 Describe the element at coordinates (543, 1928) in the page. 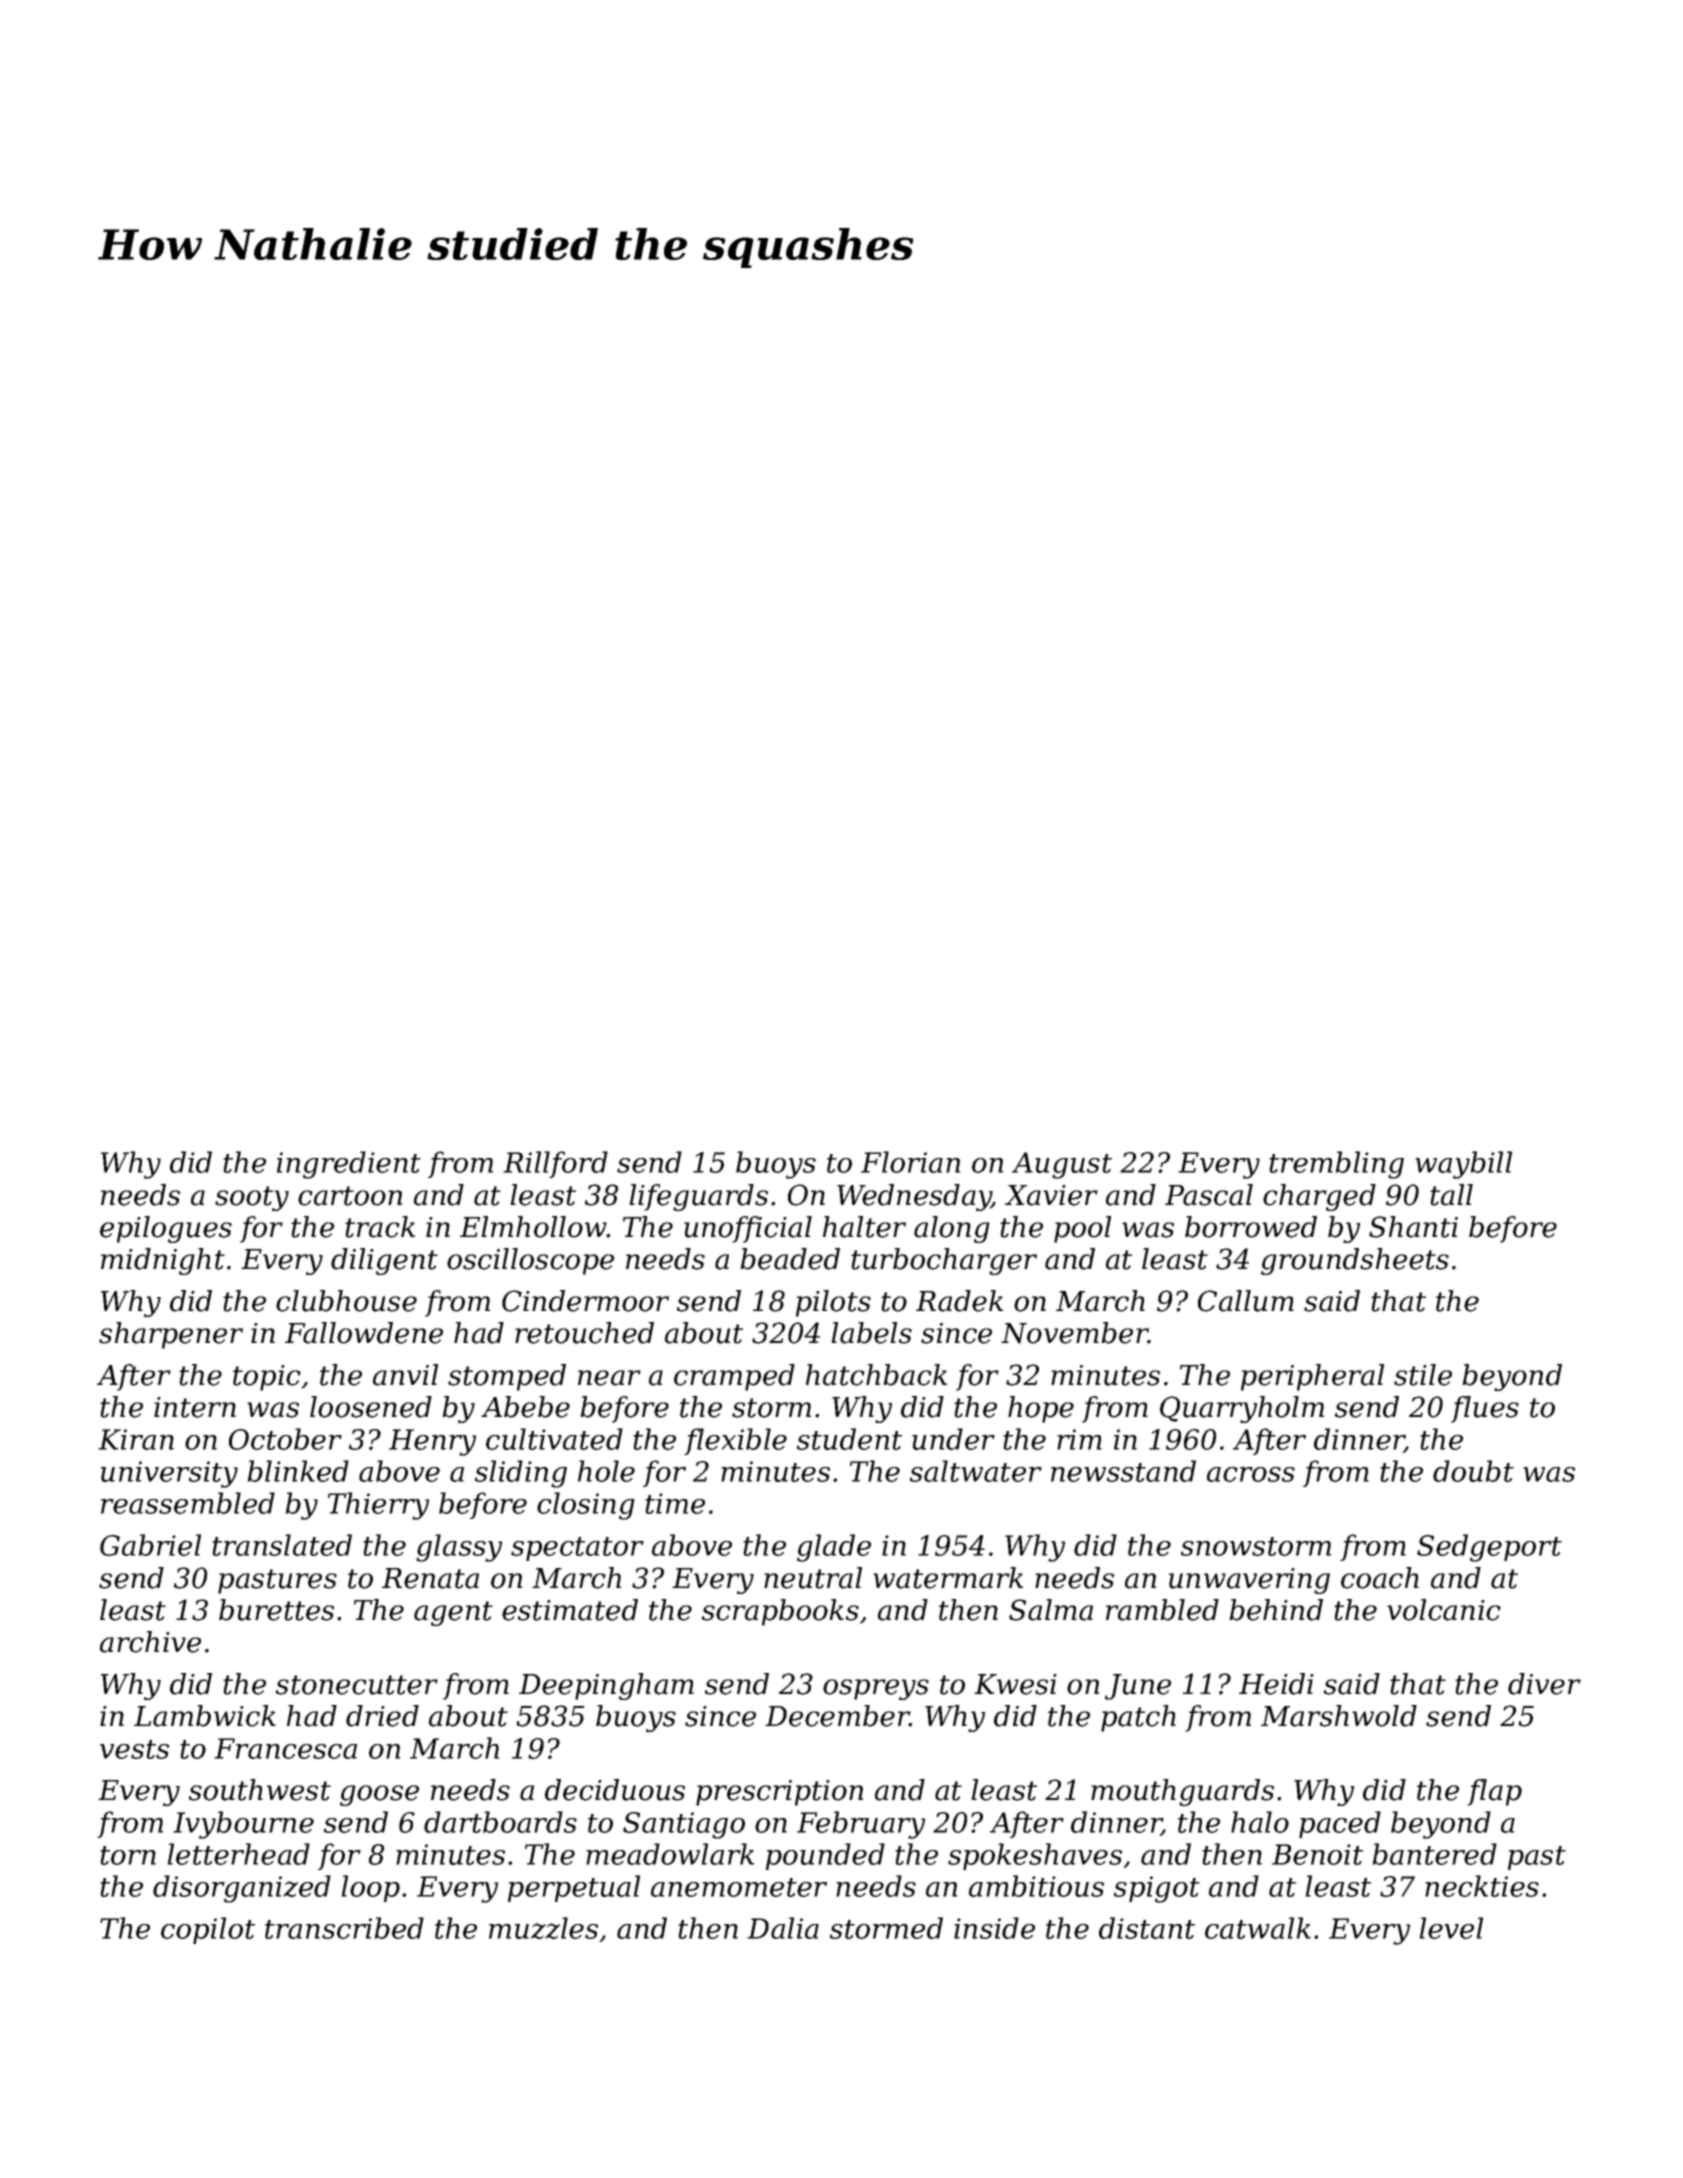

I see `muzzles` at that location.
